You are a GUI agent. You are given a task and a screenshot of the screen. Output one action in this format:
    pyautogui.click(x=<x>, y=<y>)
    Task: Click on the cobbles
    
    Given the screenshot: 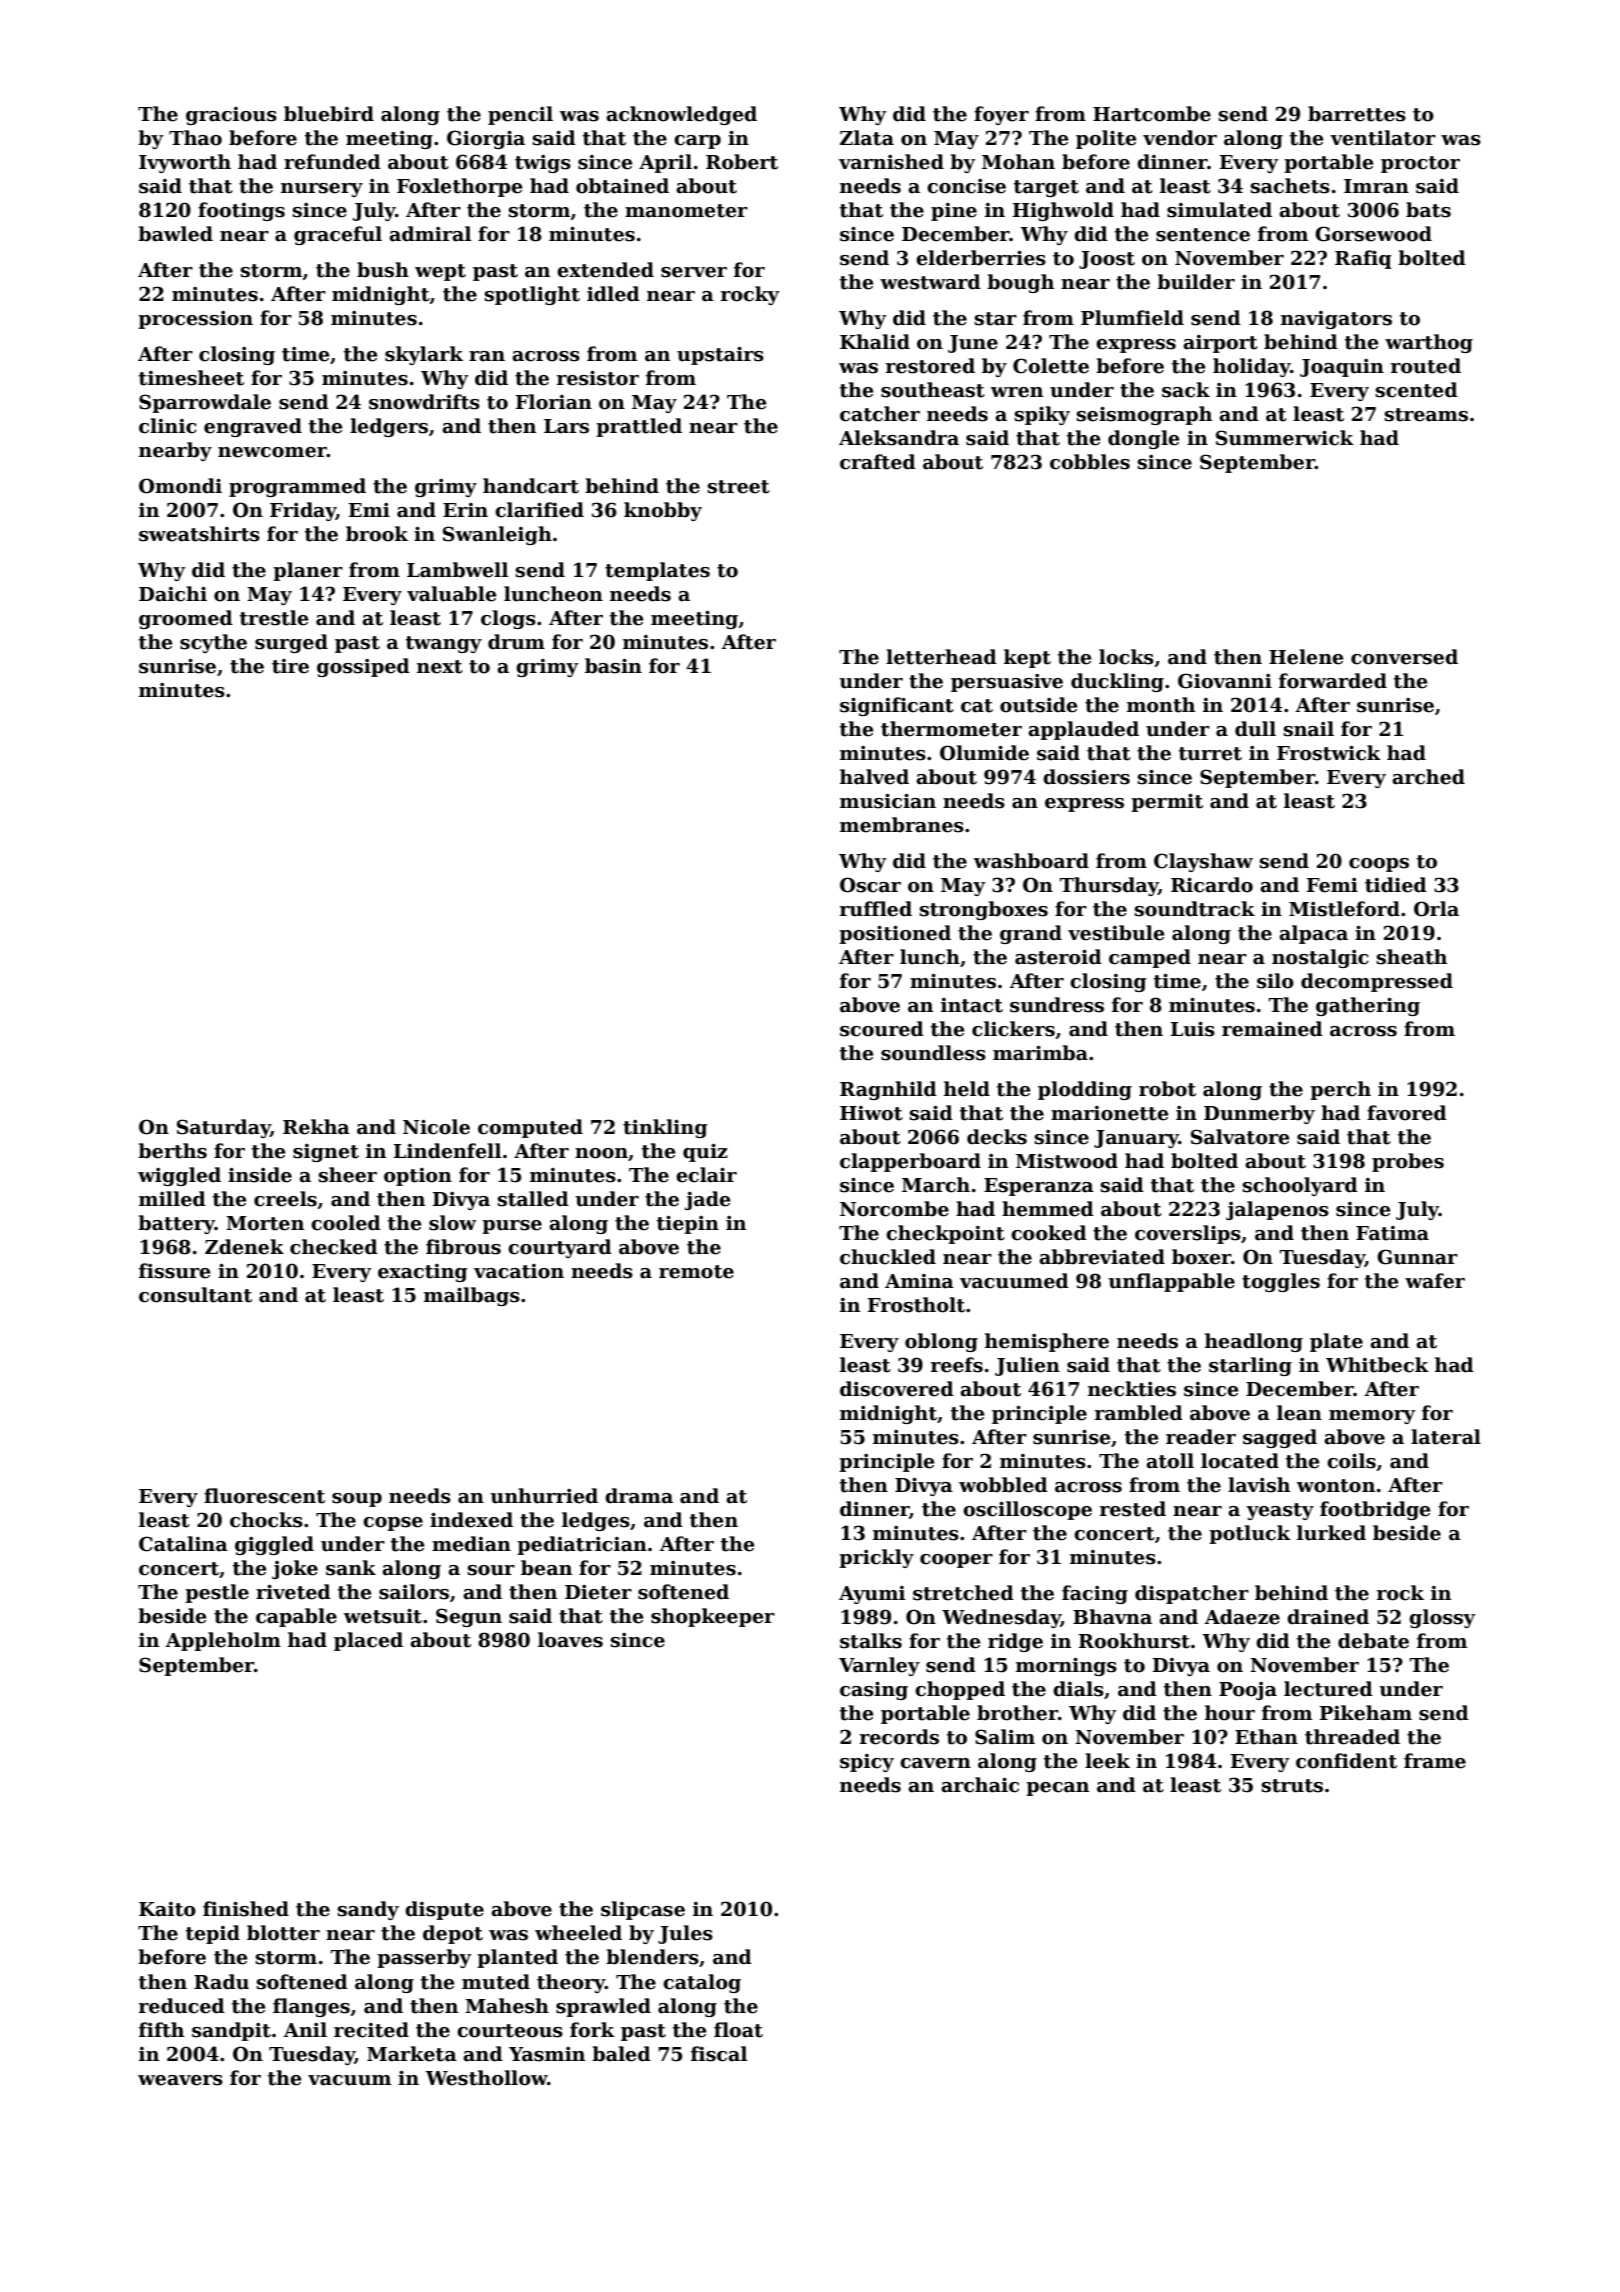 What is the action you would take?
    pyautogui.click(x=1090, y=462)
